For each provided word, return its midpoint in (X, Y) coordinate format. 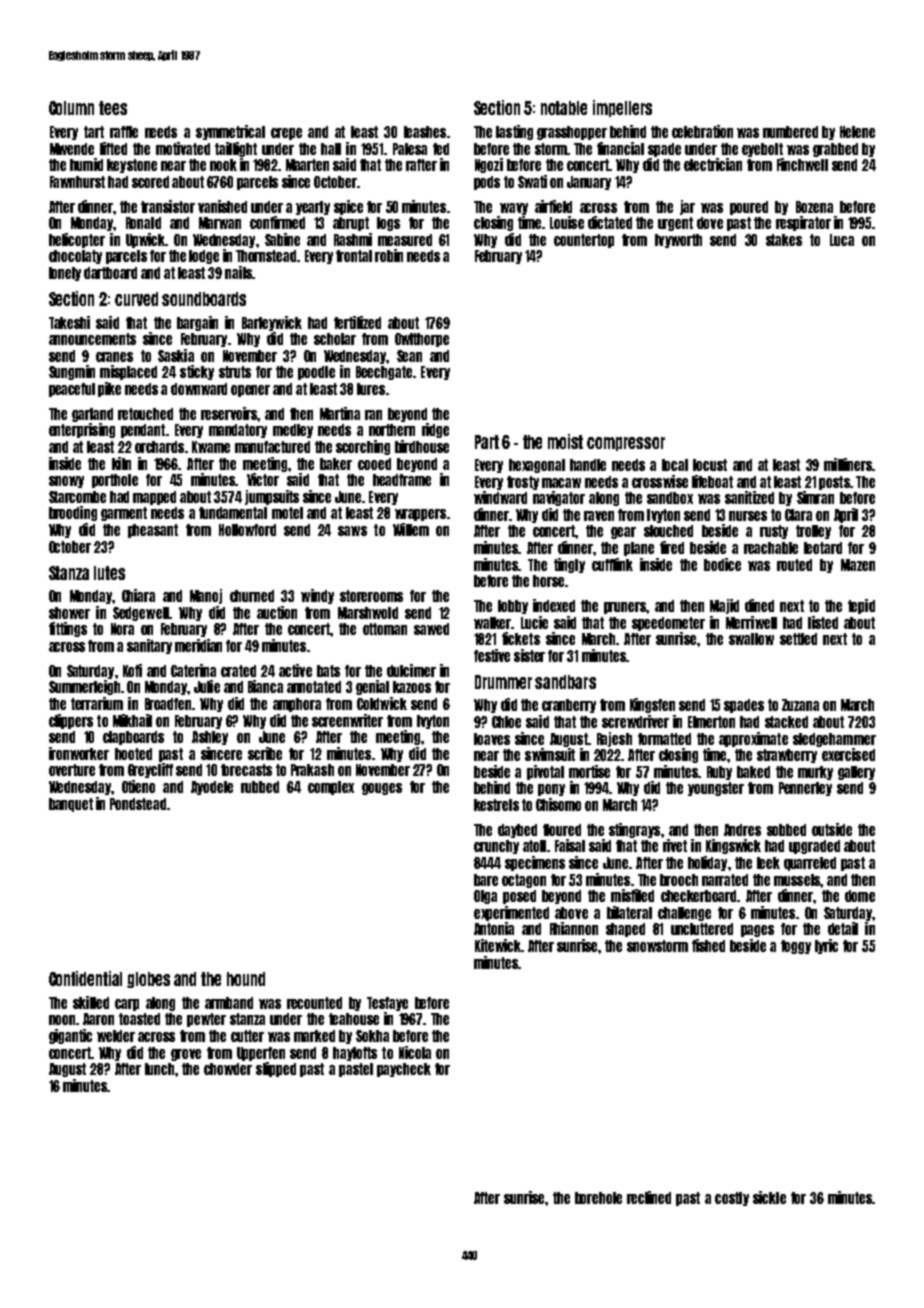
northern (392, 430)
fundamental (233, 513)
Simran (815, 497)
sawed (431, 629)
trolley (813, 532)
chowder (228, 1069)
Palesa (410, 149)
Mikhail (132, 720)
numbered (790, 132)
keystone (132, 166)
